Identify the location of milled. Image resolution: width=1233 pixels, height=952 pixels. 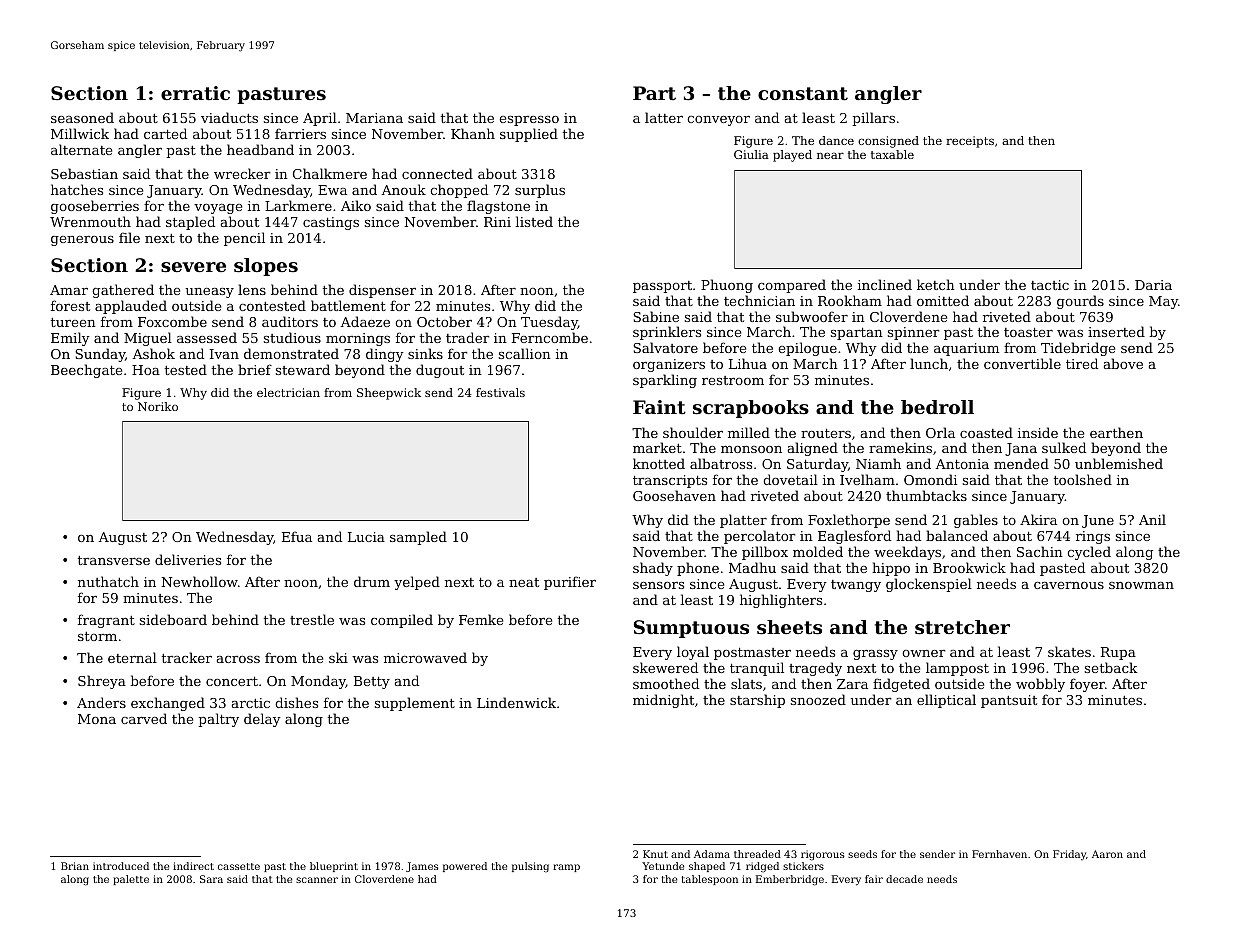
(749, 432).
